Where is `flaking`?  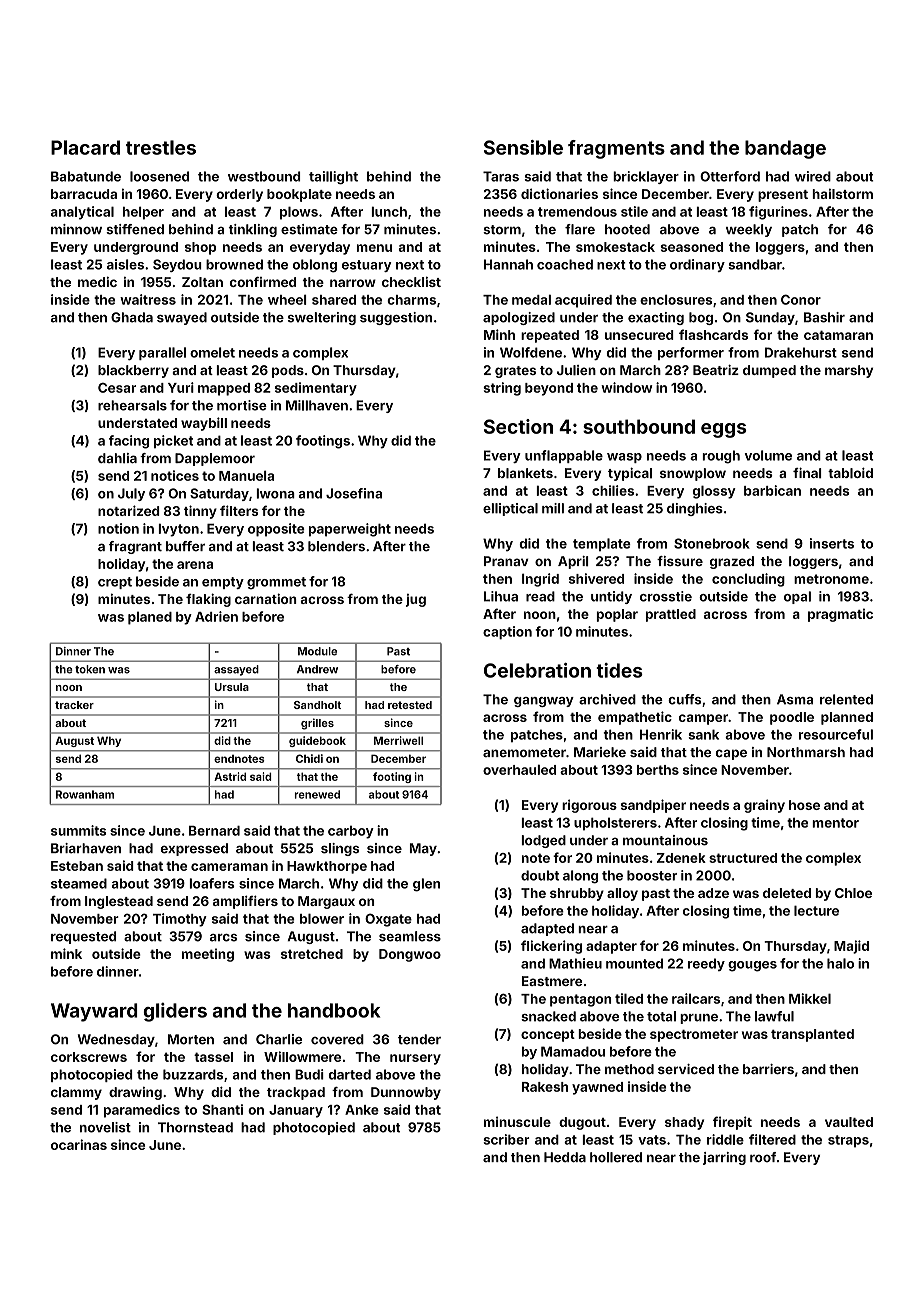
flaking is located at coordinates (208, 600).
